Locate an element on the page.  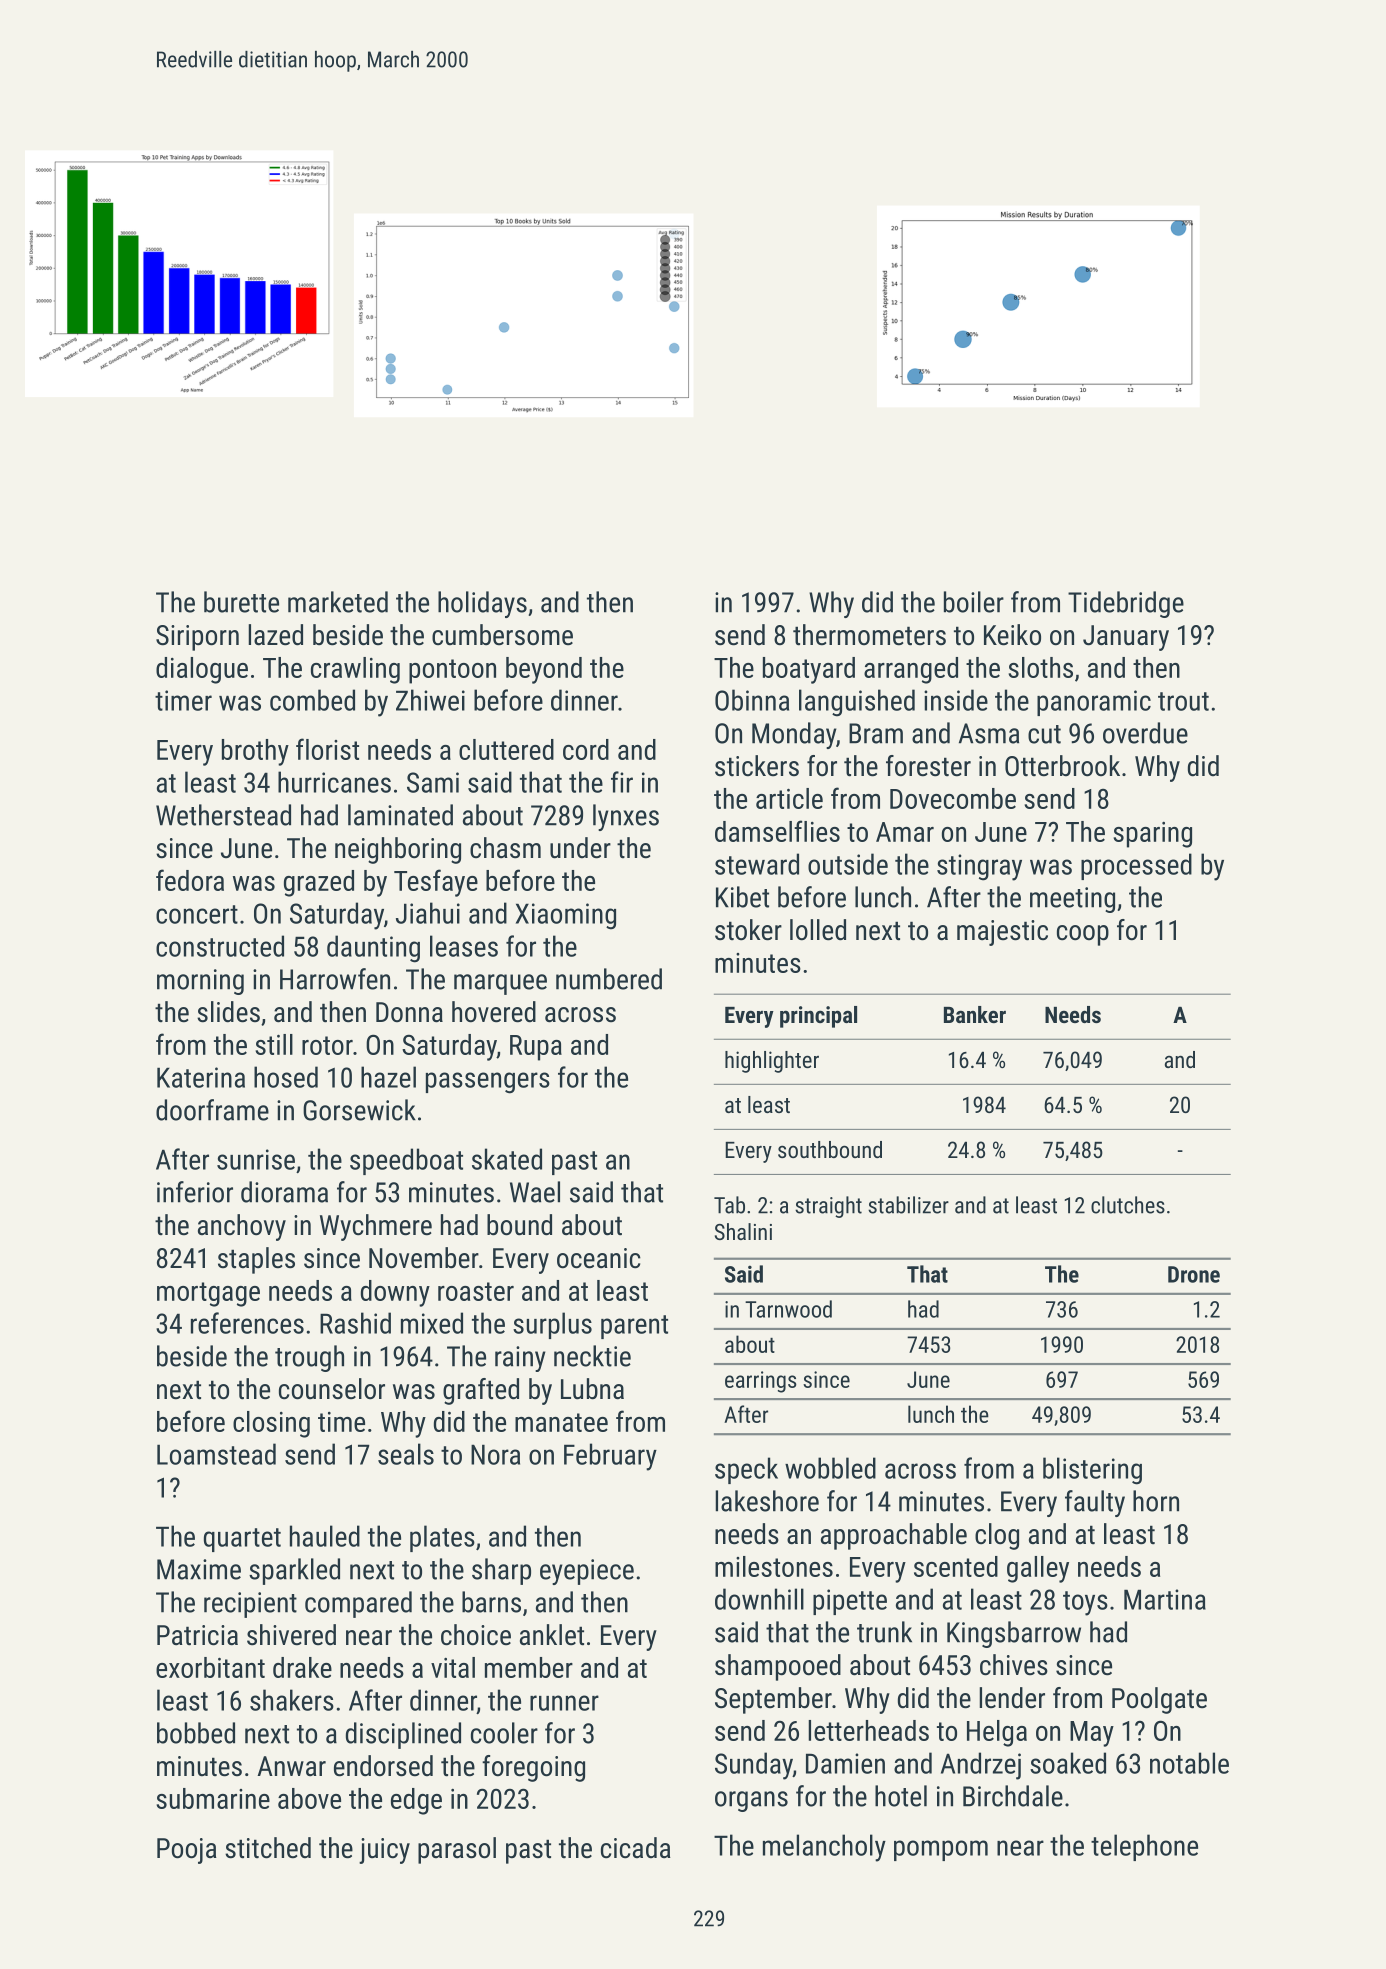
quartet is located at coordinates (242, 1540).
